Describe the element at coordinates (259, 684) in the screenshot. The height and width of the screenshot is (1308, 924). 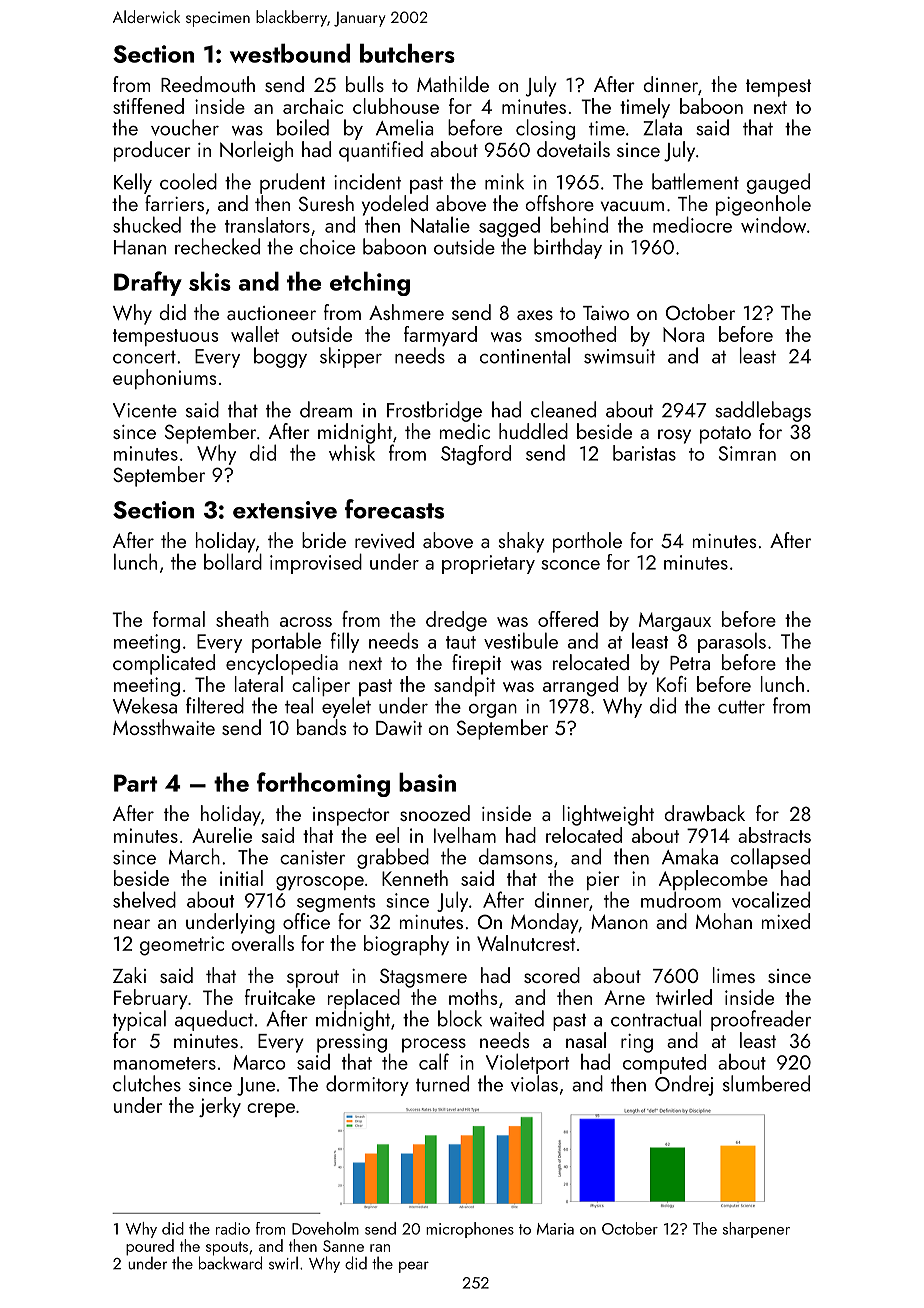
I see `lateral` at that location.
